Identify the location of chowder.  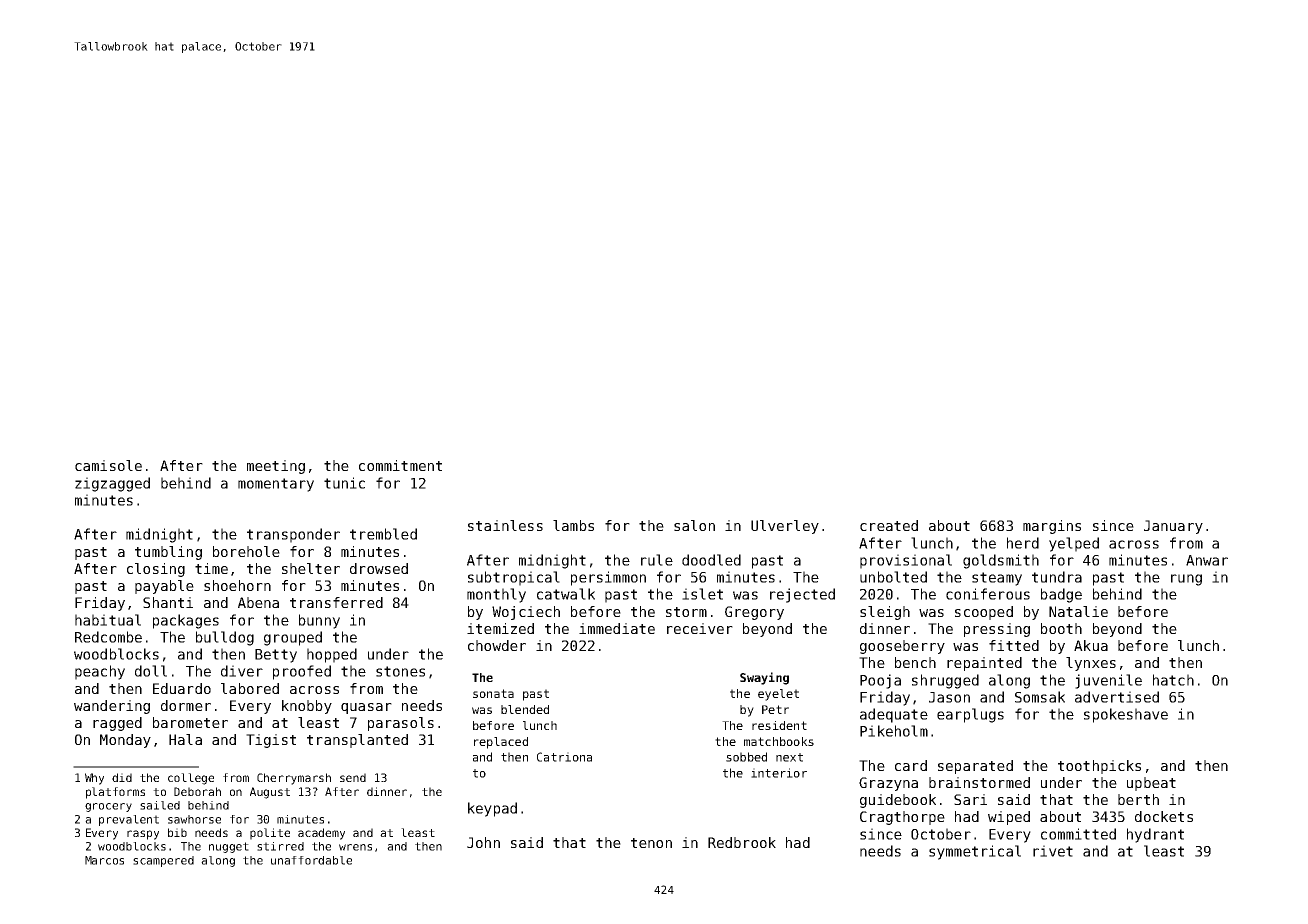
(497, 645).
